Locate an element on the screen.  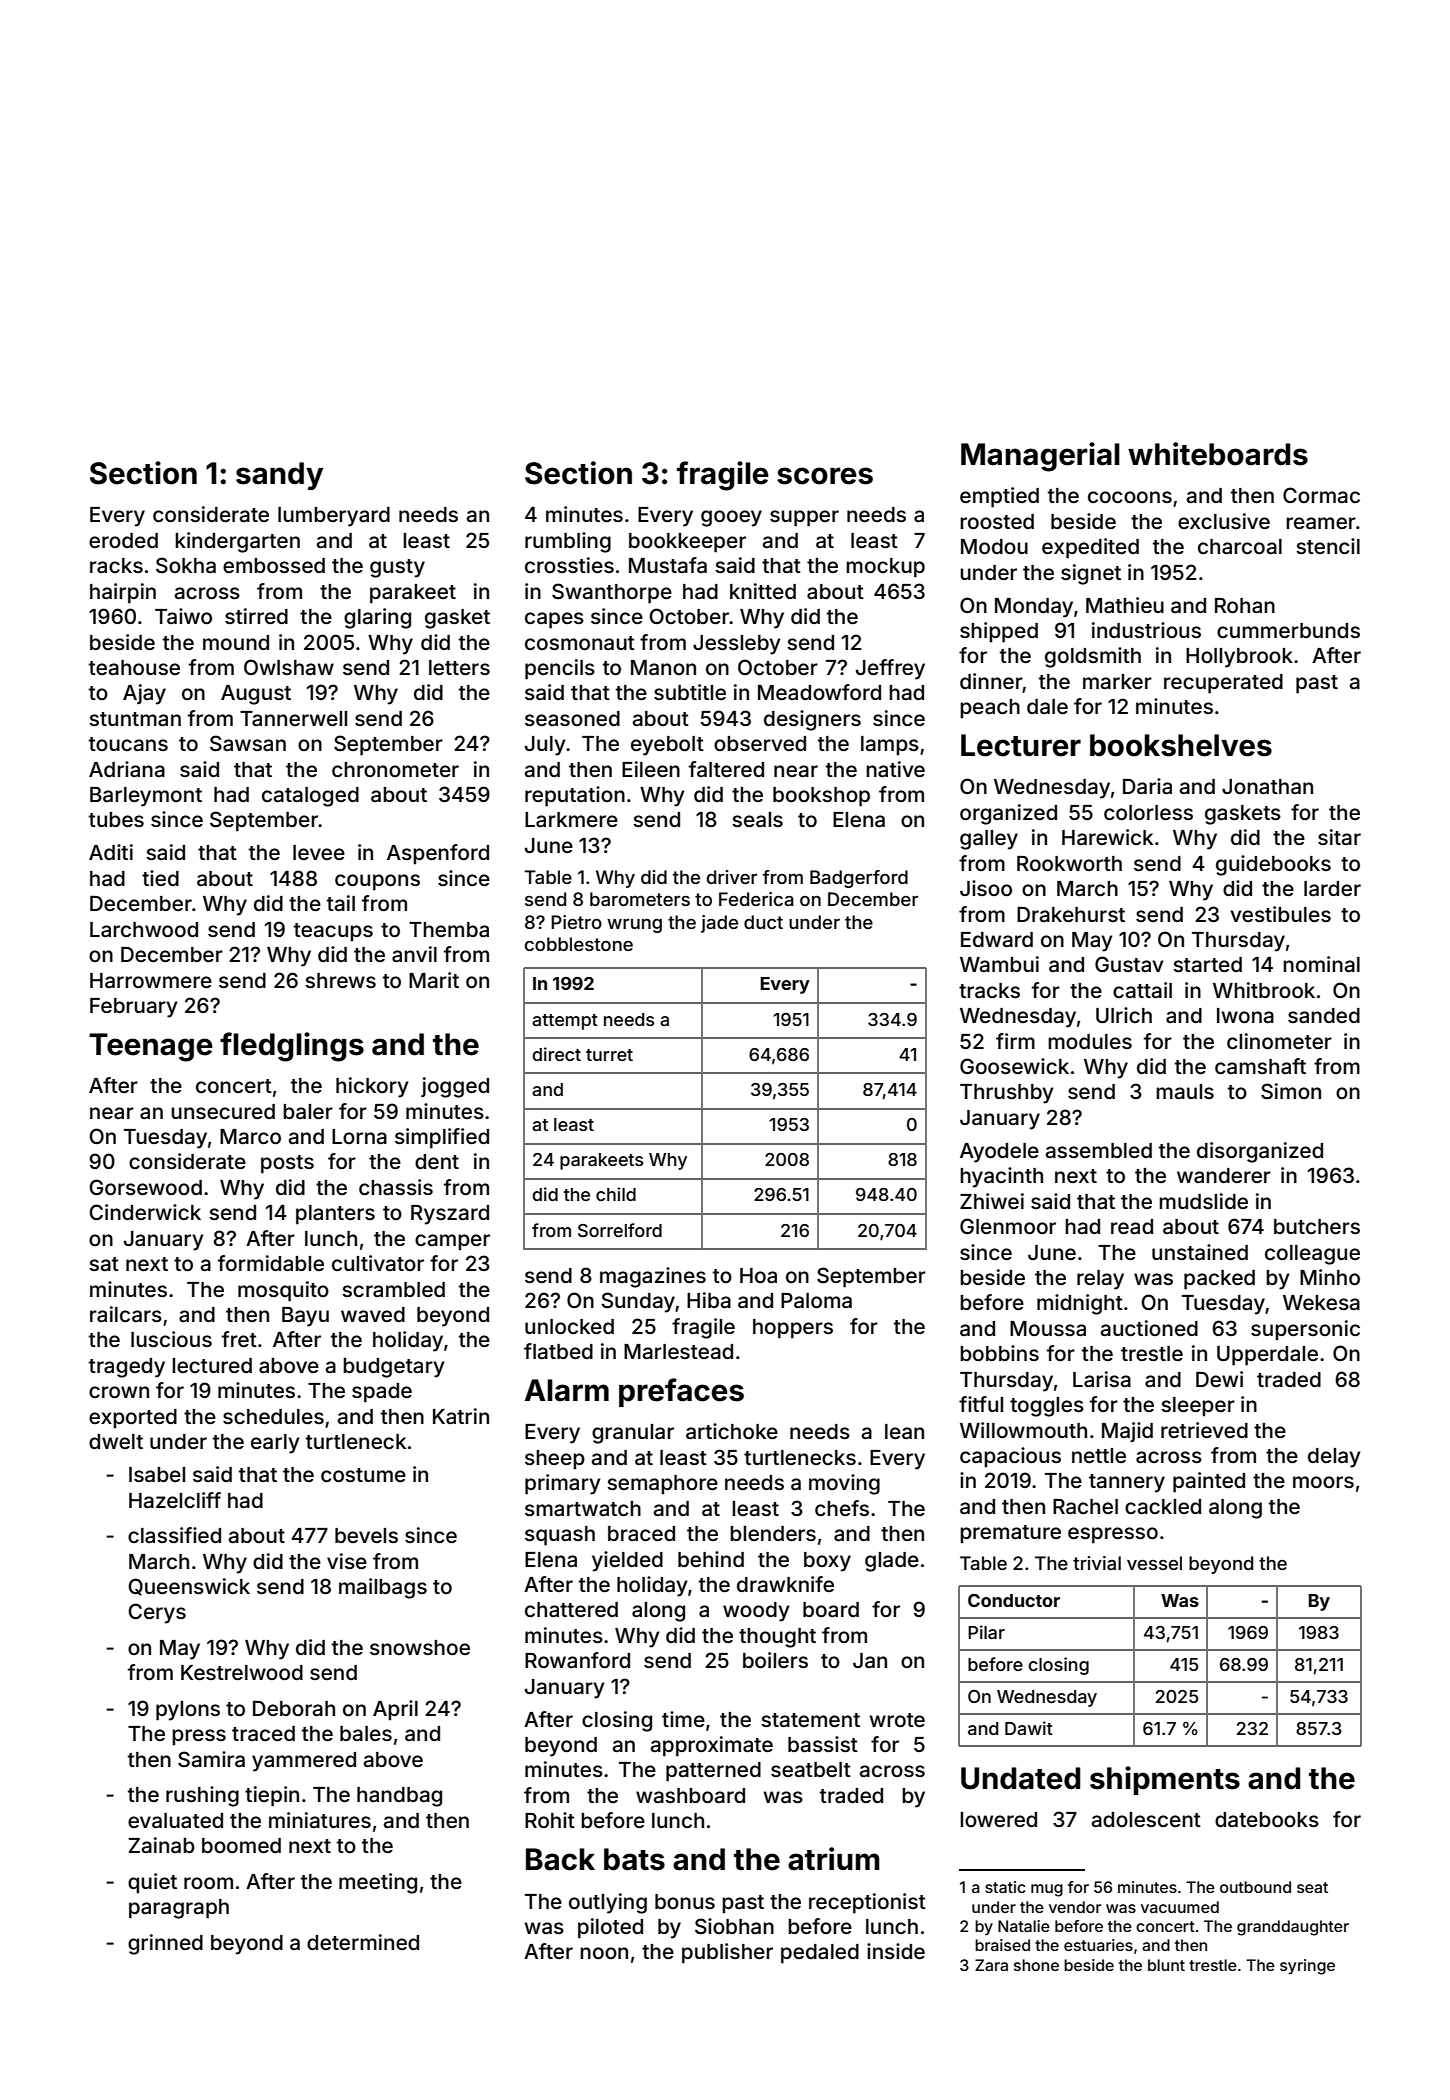
Cerys is located at coordinates (157, 1613).
